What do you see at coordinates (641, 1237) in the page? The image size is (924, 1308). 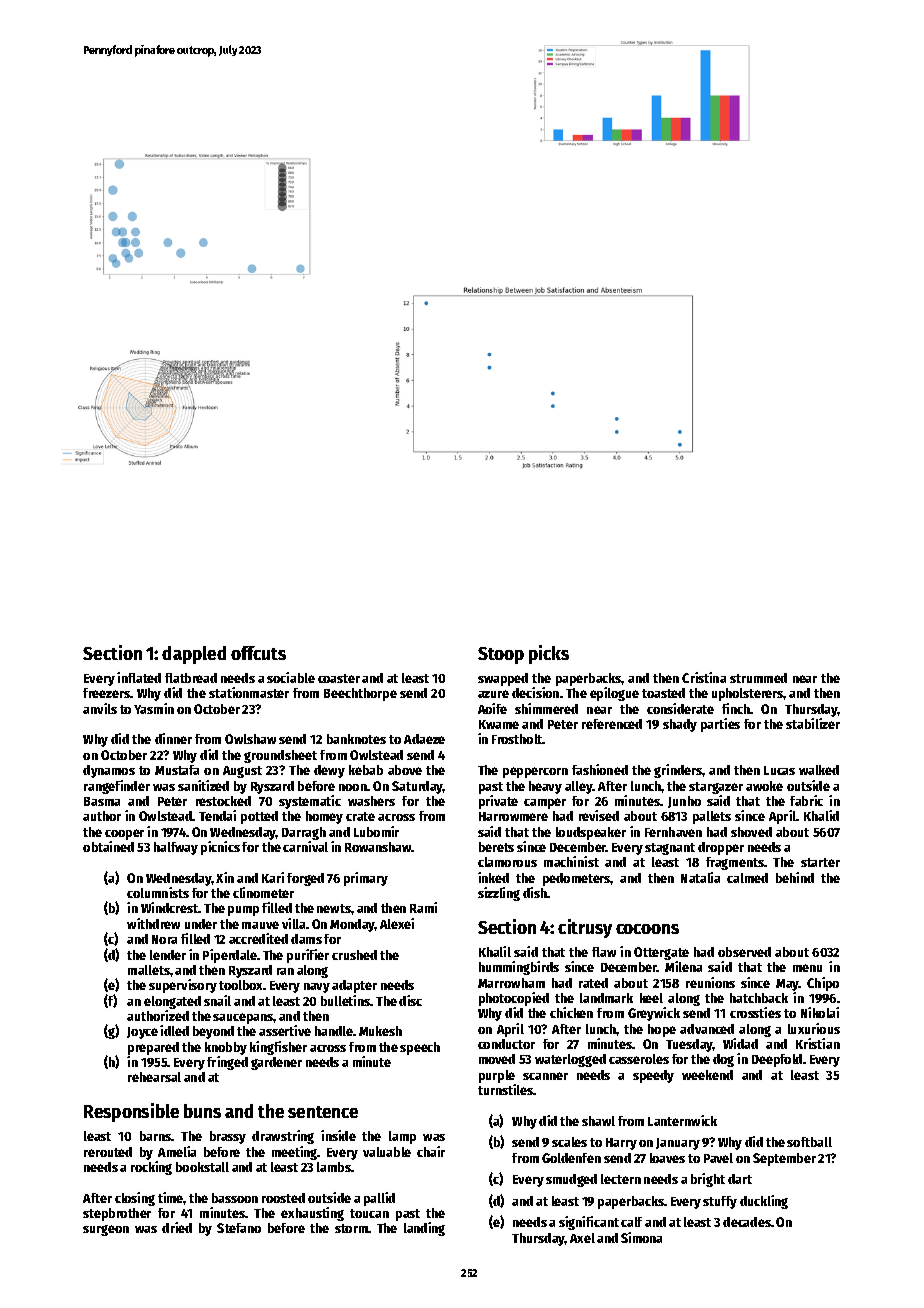 I see `Simona` at bounding box center [641, 1237].
